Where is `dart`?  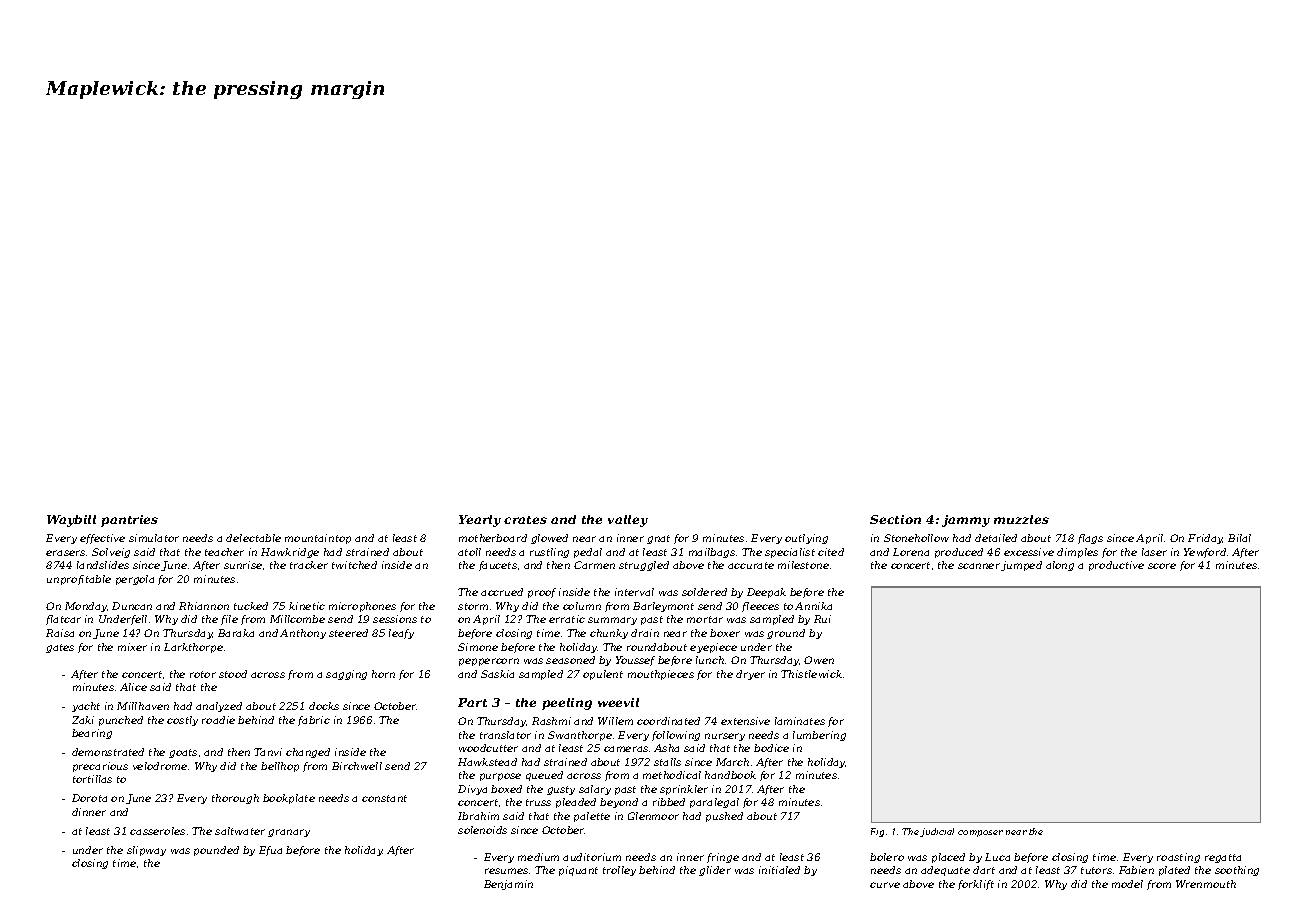
dart is located at coordinates (984, 870).
